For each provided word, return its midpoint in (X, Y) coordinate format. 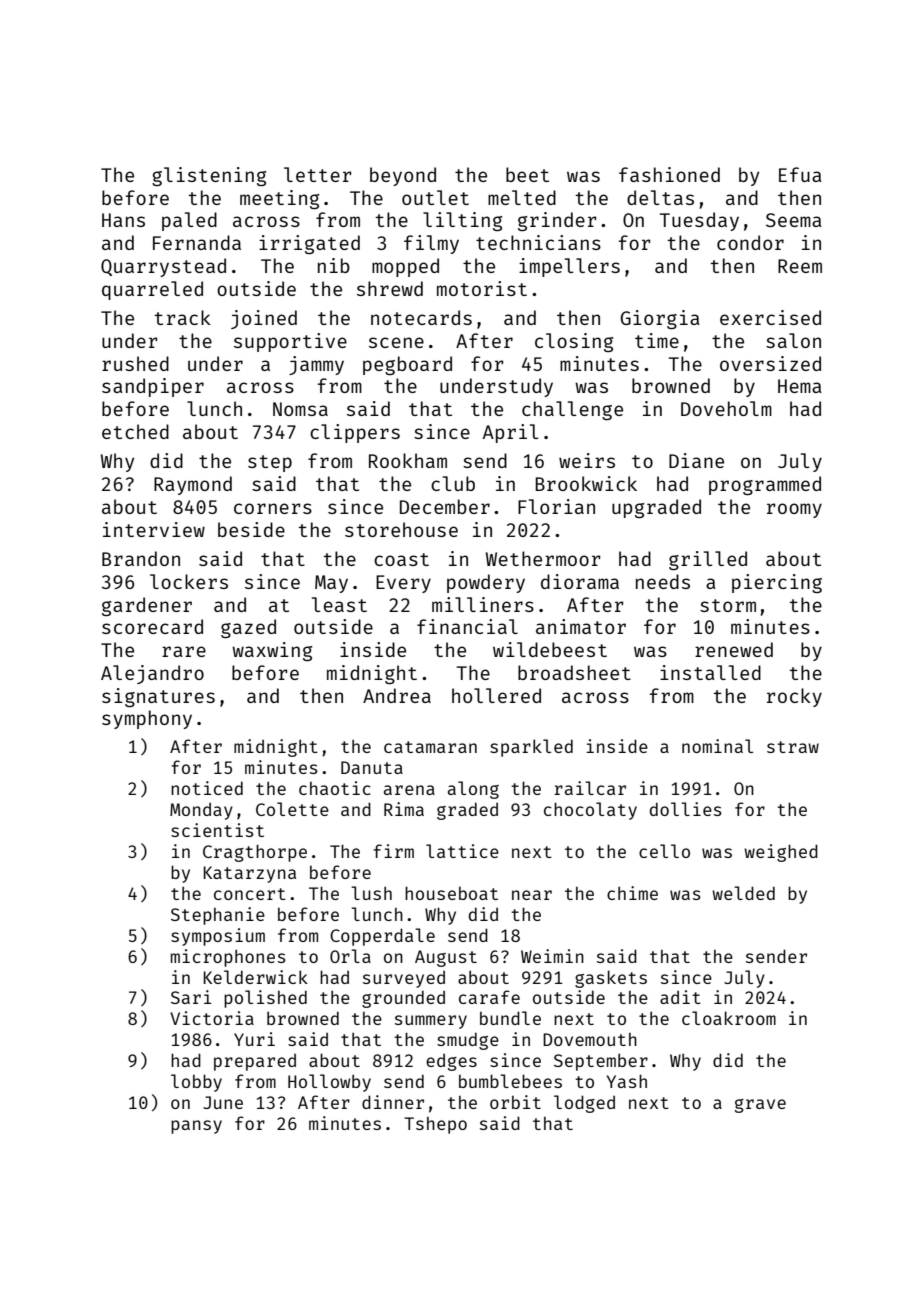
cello (664, 851)
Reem (800, 266)
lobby (196, 1083)
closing (574, 342)
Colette (292, 809)
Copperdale (382, 937)
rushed (135, 363)
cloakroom (729, 1018)
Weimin (552, 956)
